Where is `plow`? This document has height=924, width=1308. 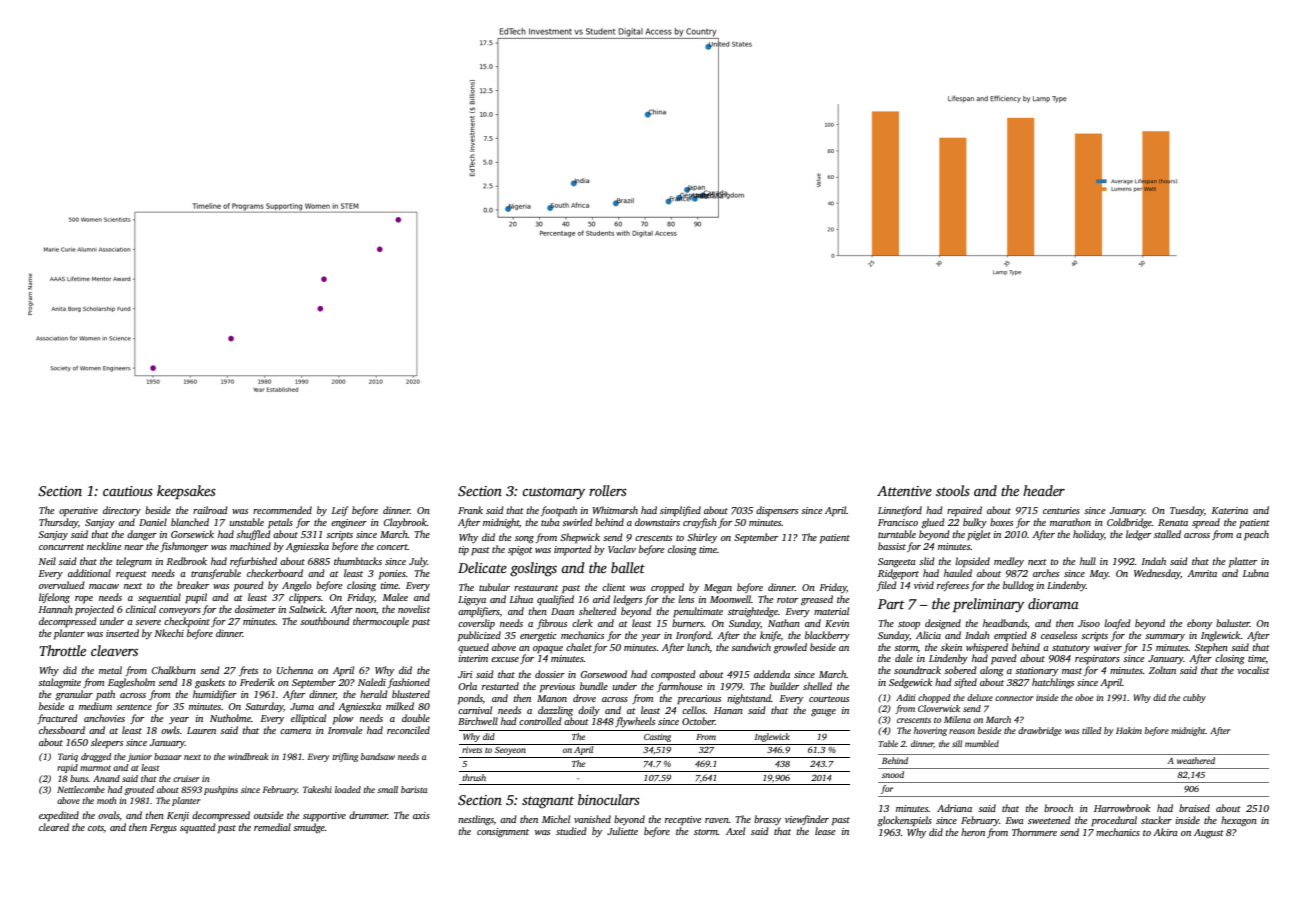
plow is located at coordinates (343, 719).
